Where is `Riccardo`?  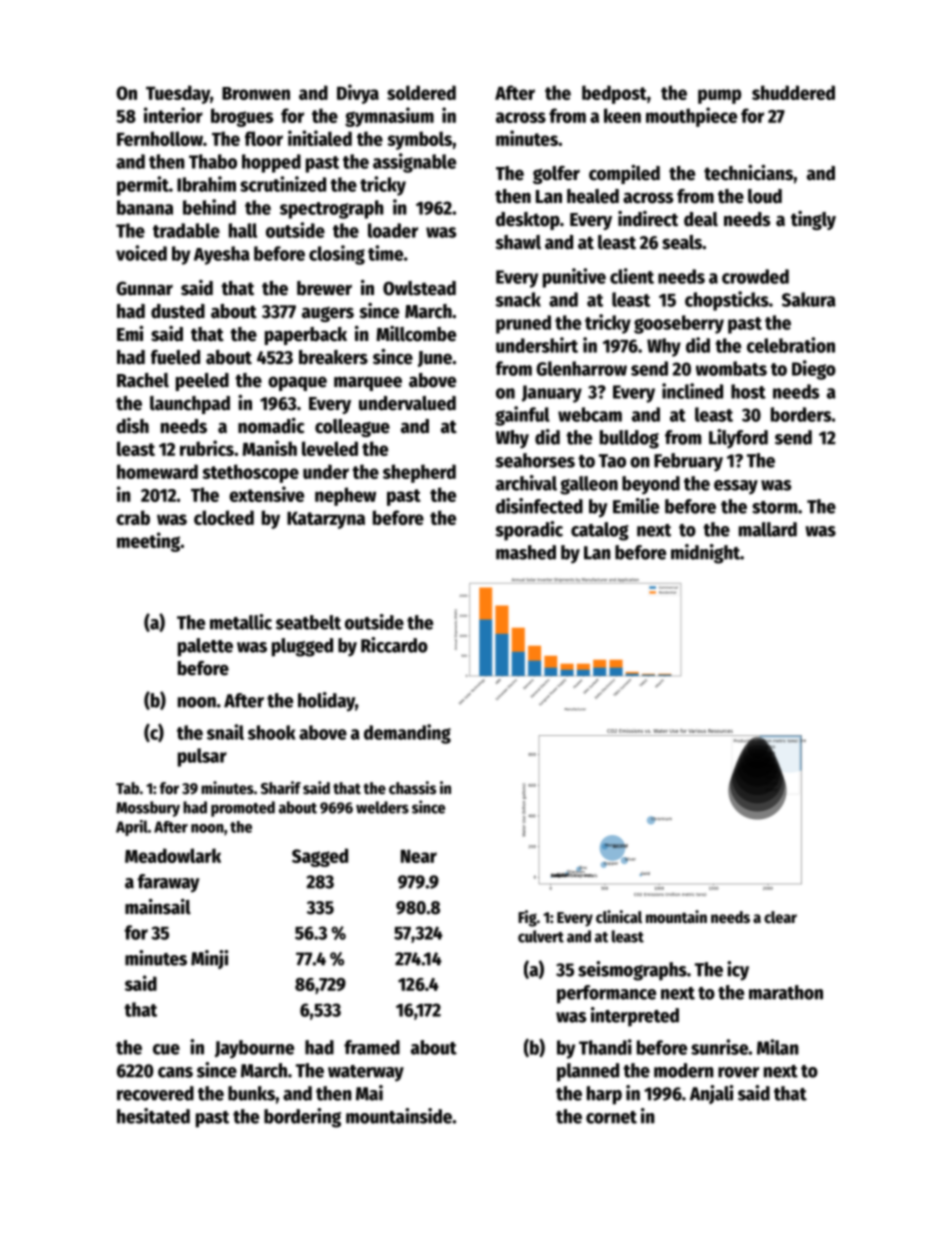 Riccardo is located at coordinates (394, 645).
